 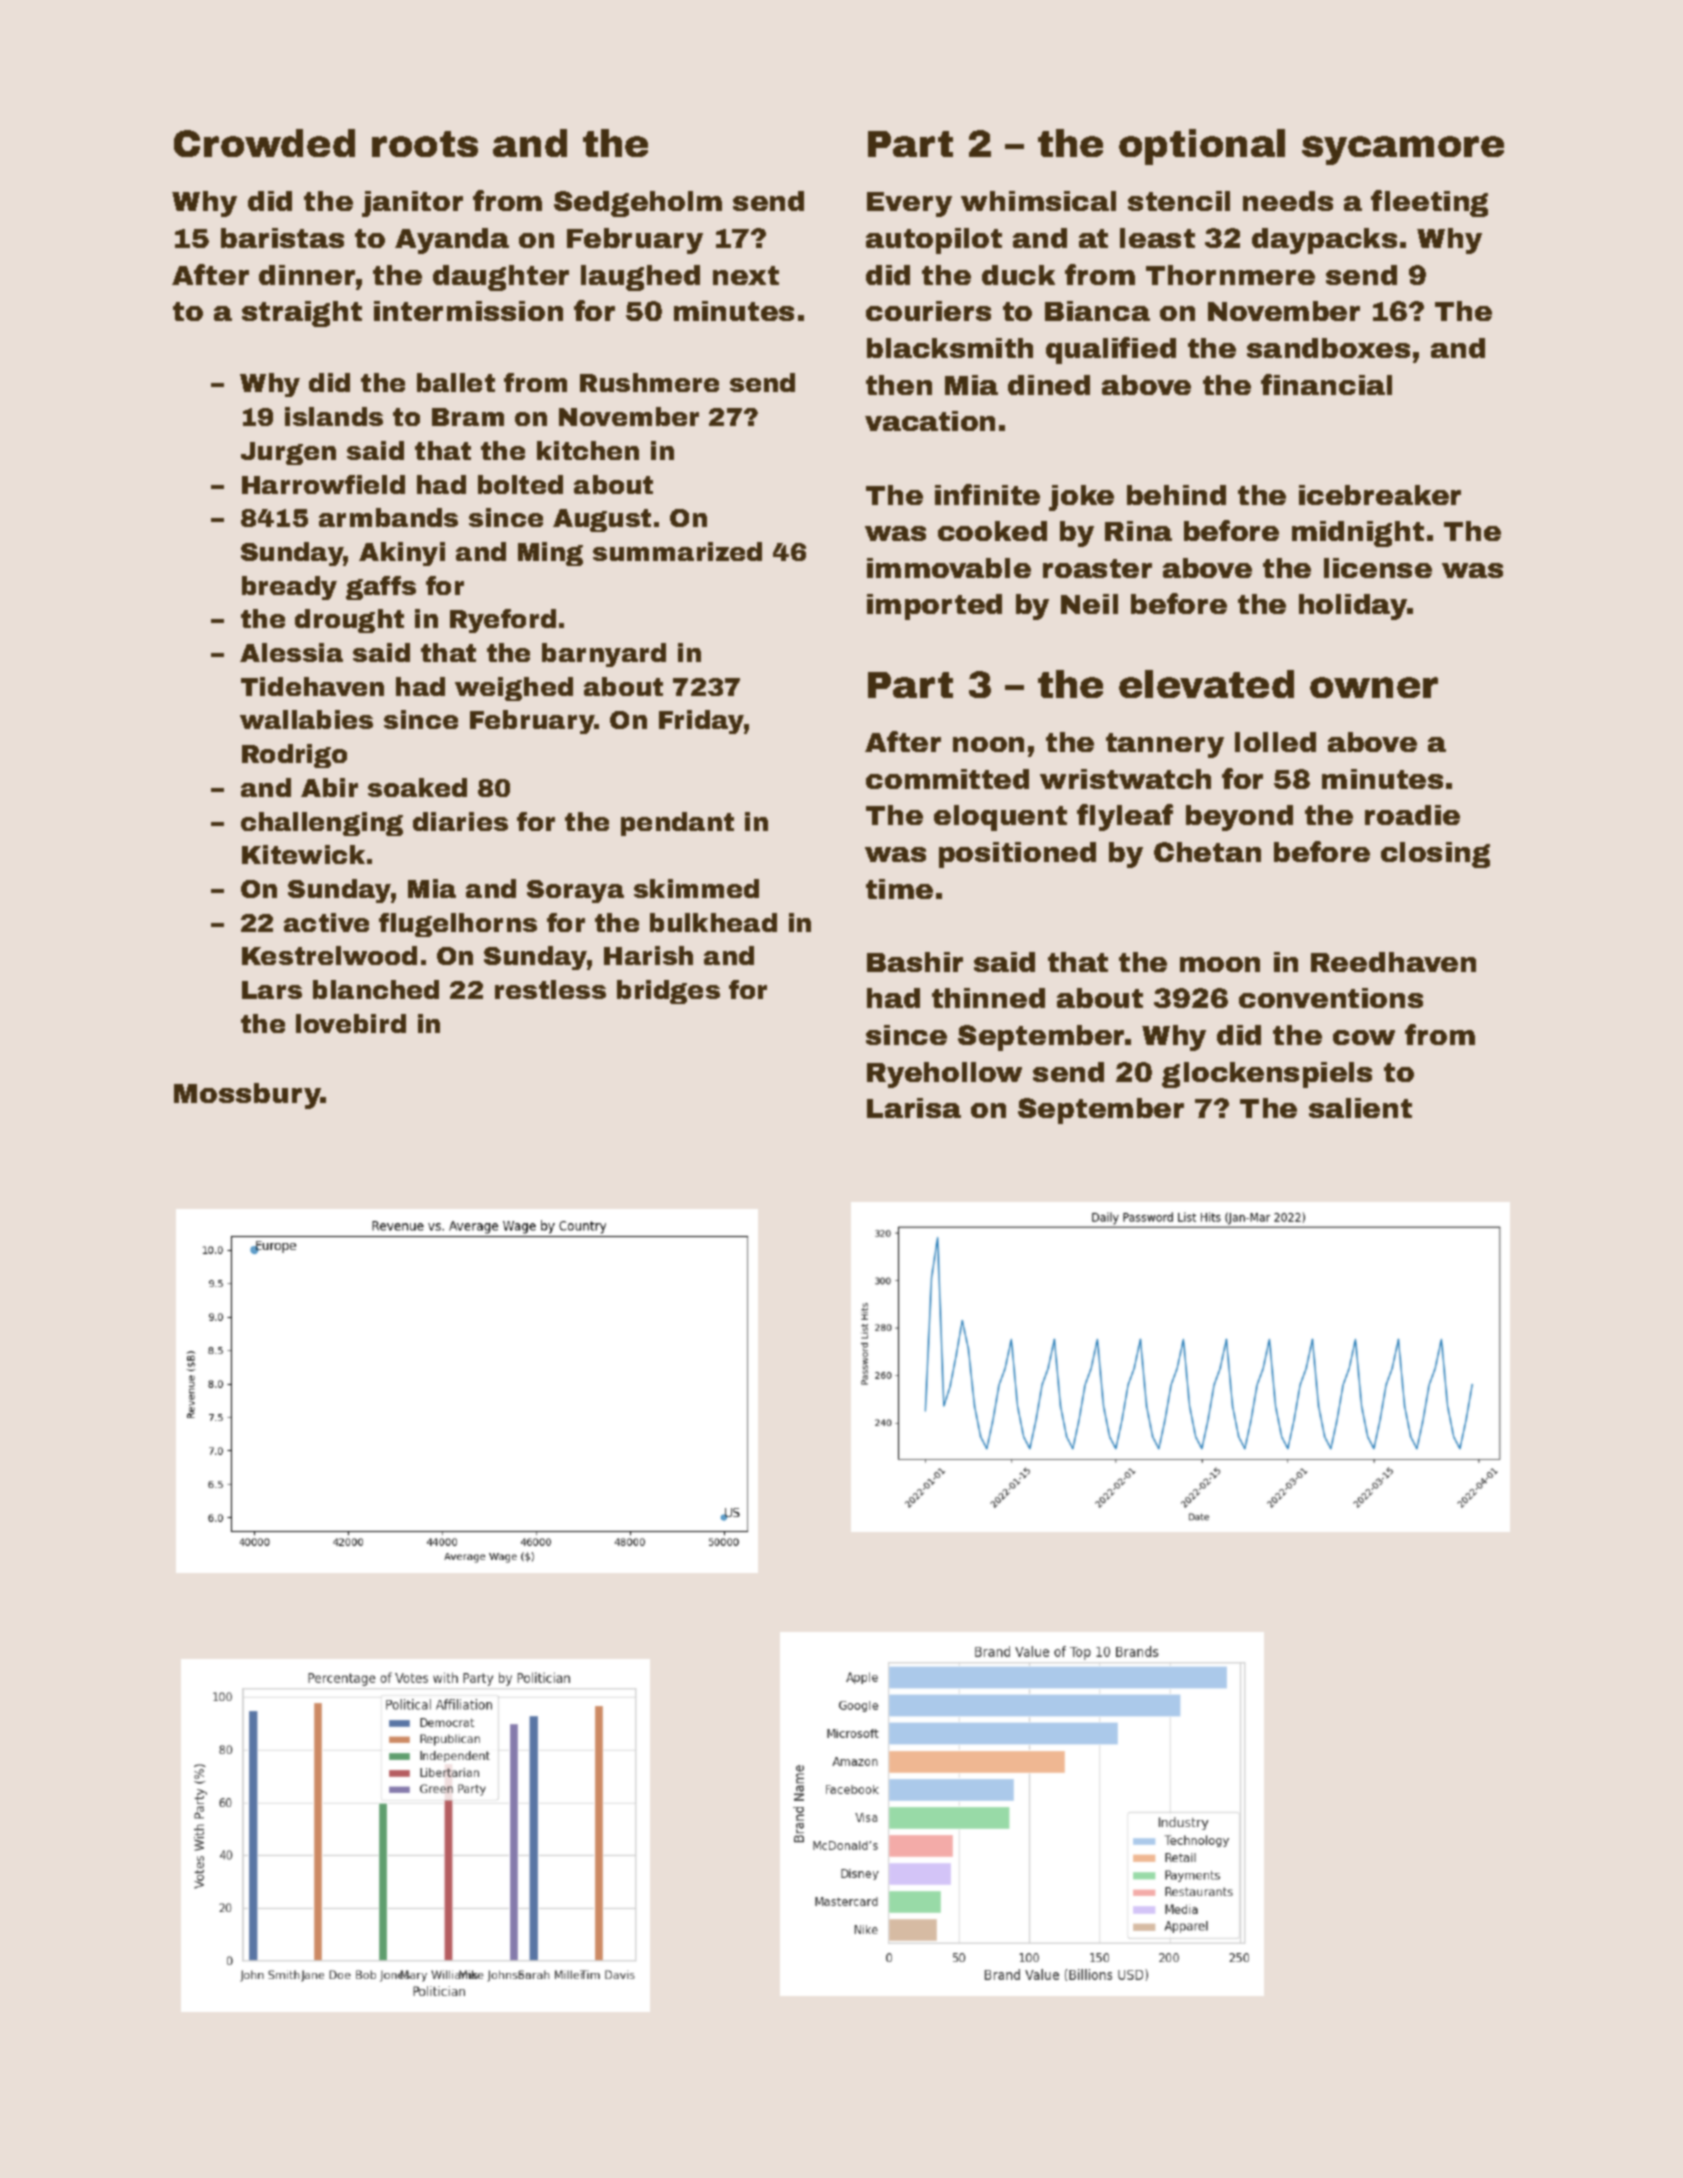 I want to click on optional, so click(x=1202, y=147).
